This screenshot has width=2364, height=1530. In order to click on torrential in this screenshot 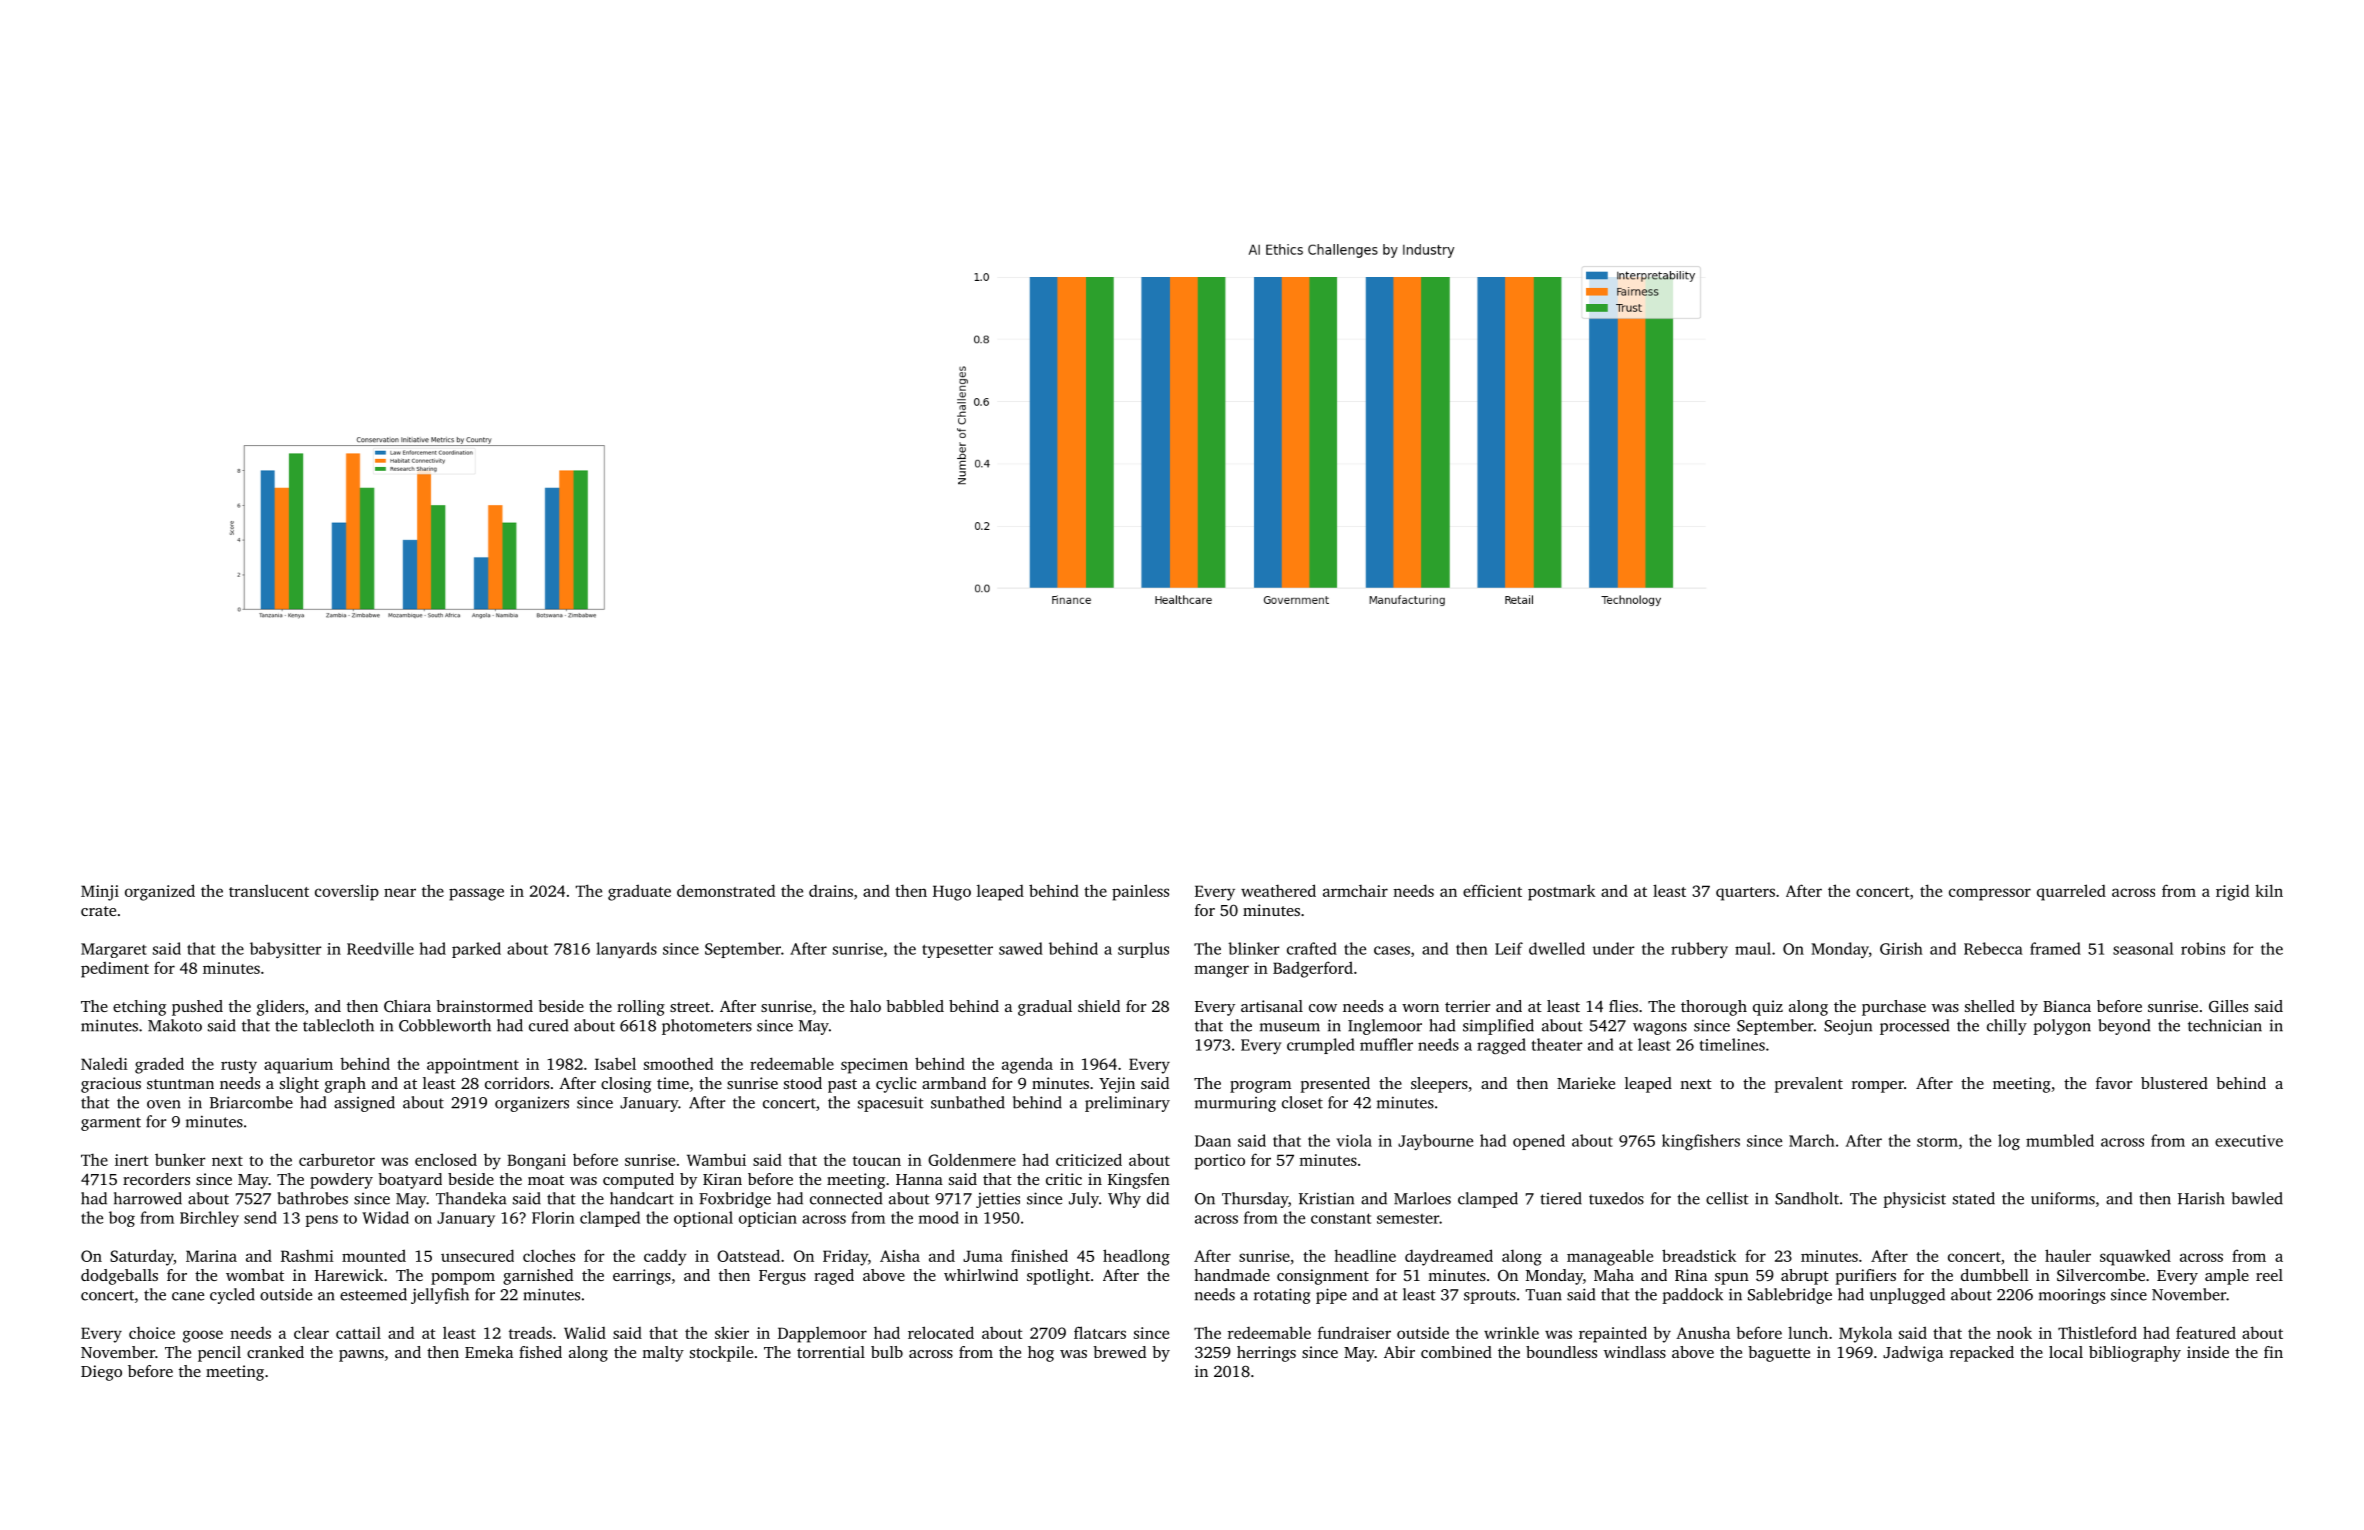, I will do `click(831, 1352)`.
